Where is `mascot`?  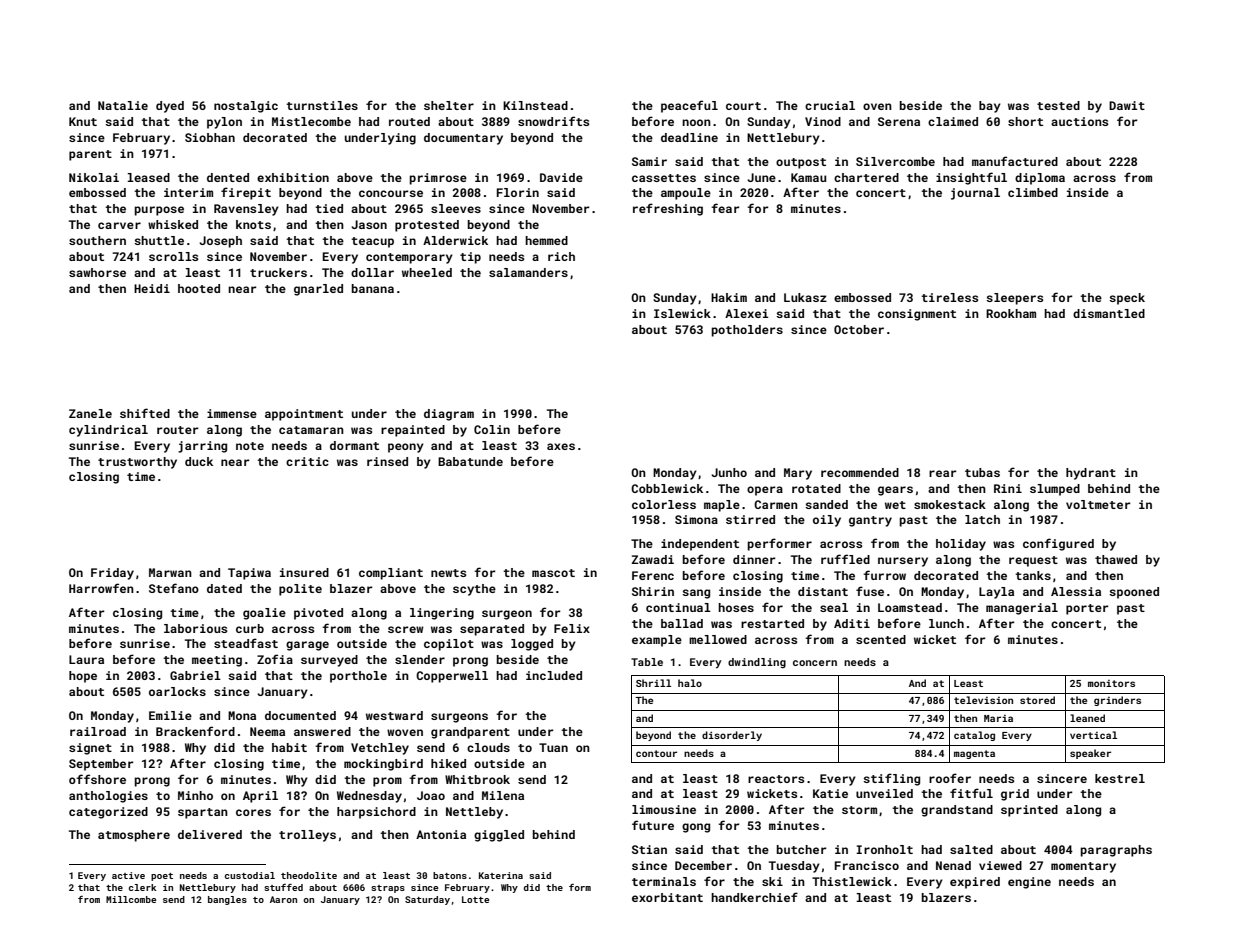 mascot is located at coordinates (553, 573).
